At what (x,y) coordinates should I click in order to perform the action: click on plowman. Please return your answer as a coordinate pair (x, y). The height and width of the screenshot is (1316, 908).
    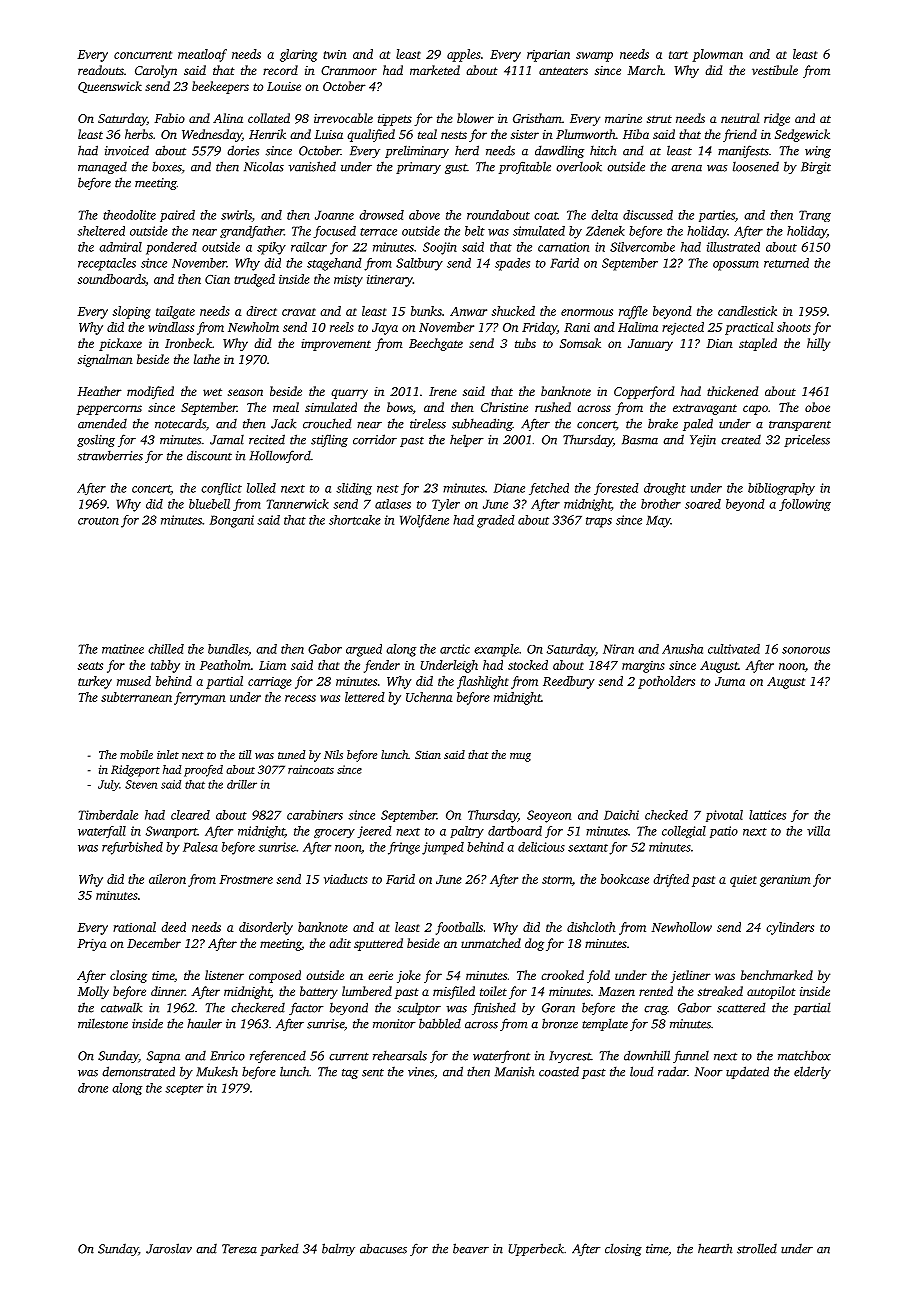
    Looking at the image, I should click on (717, 55).
